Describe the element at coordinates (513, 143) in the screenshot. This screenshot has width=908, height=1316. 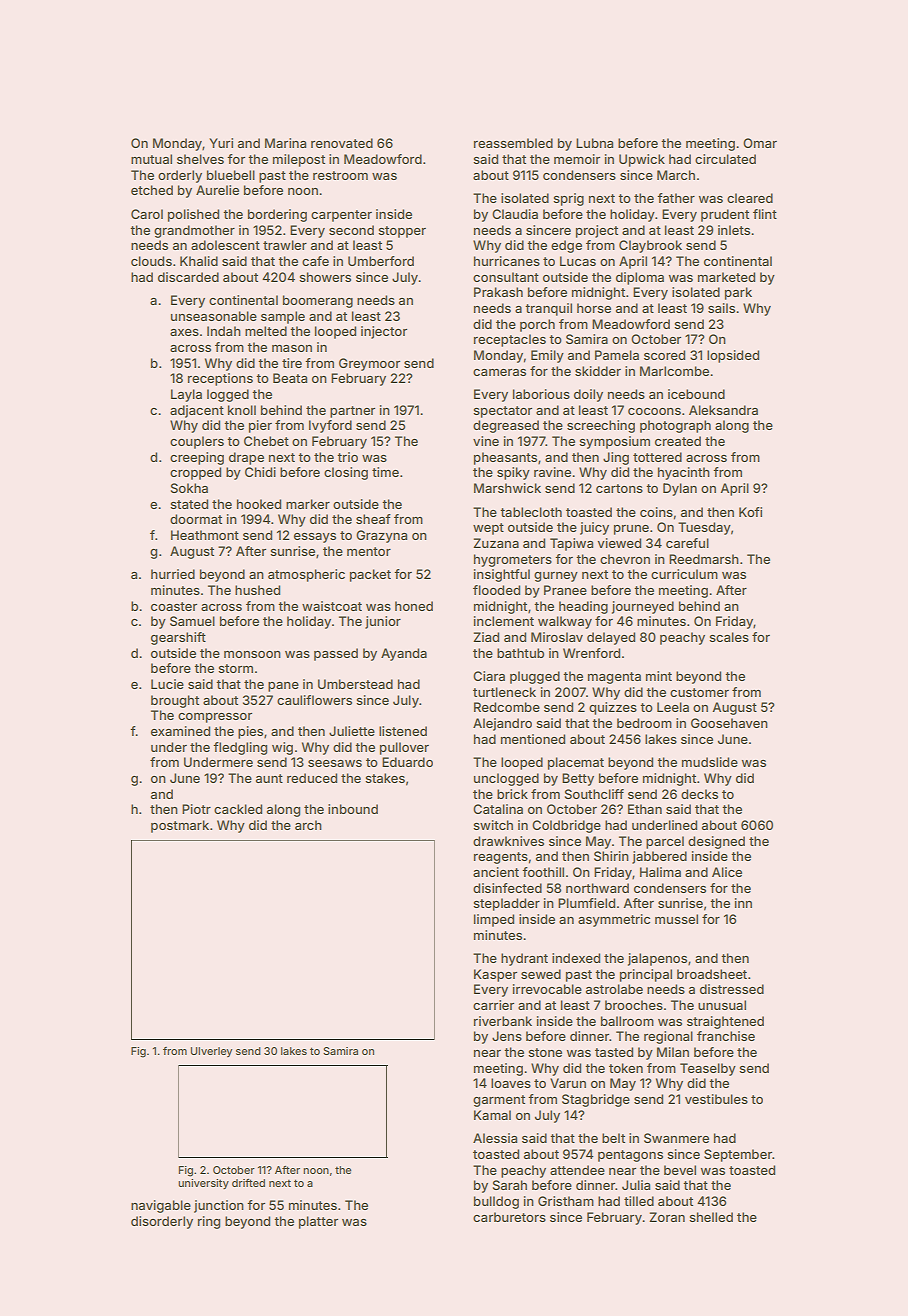
I see `reassembled` at that location.
